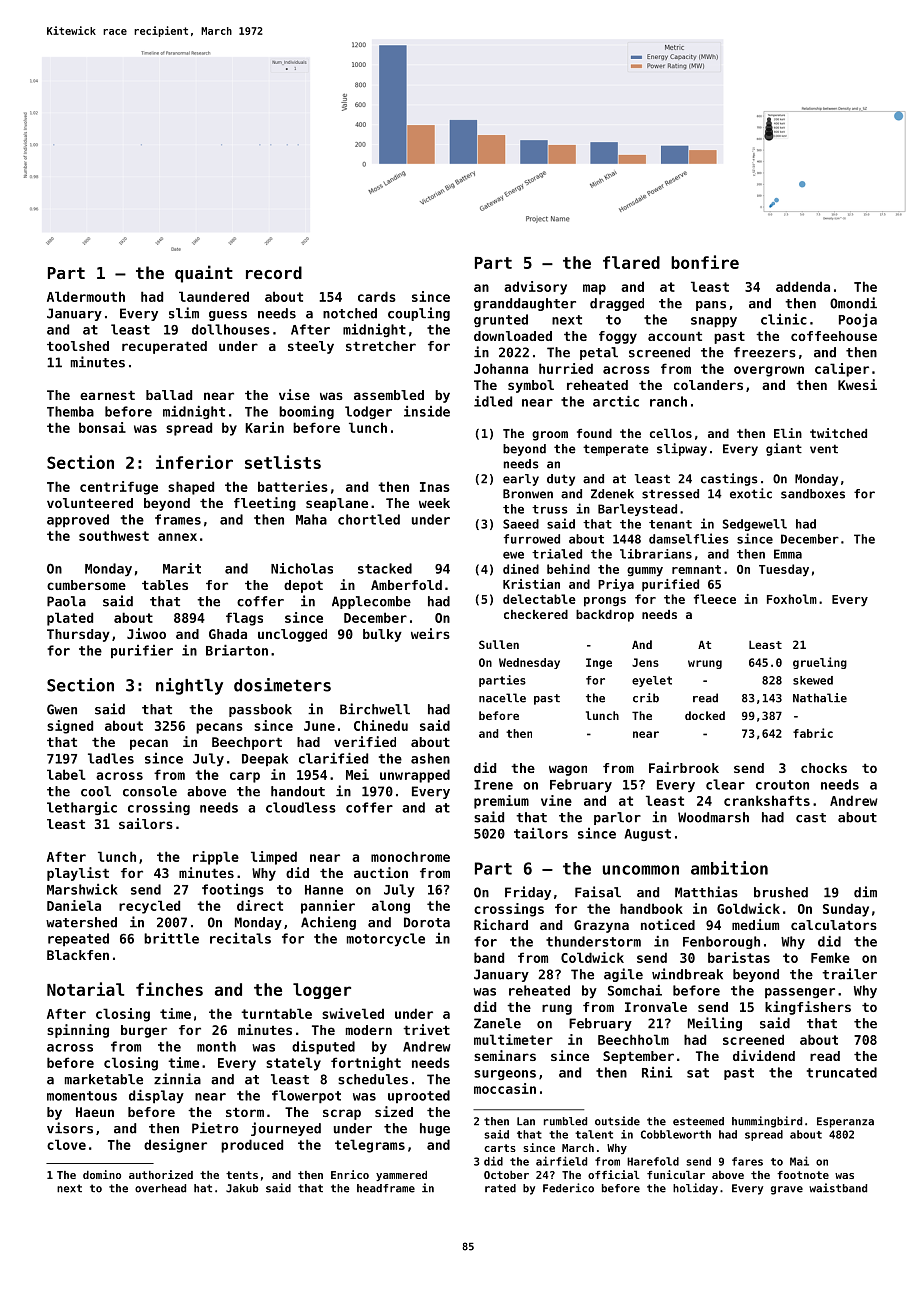 This screenshot has height=1308, width=924. I want to click on Inge, so click(599, 663).
